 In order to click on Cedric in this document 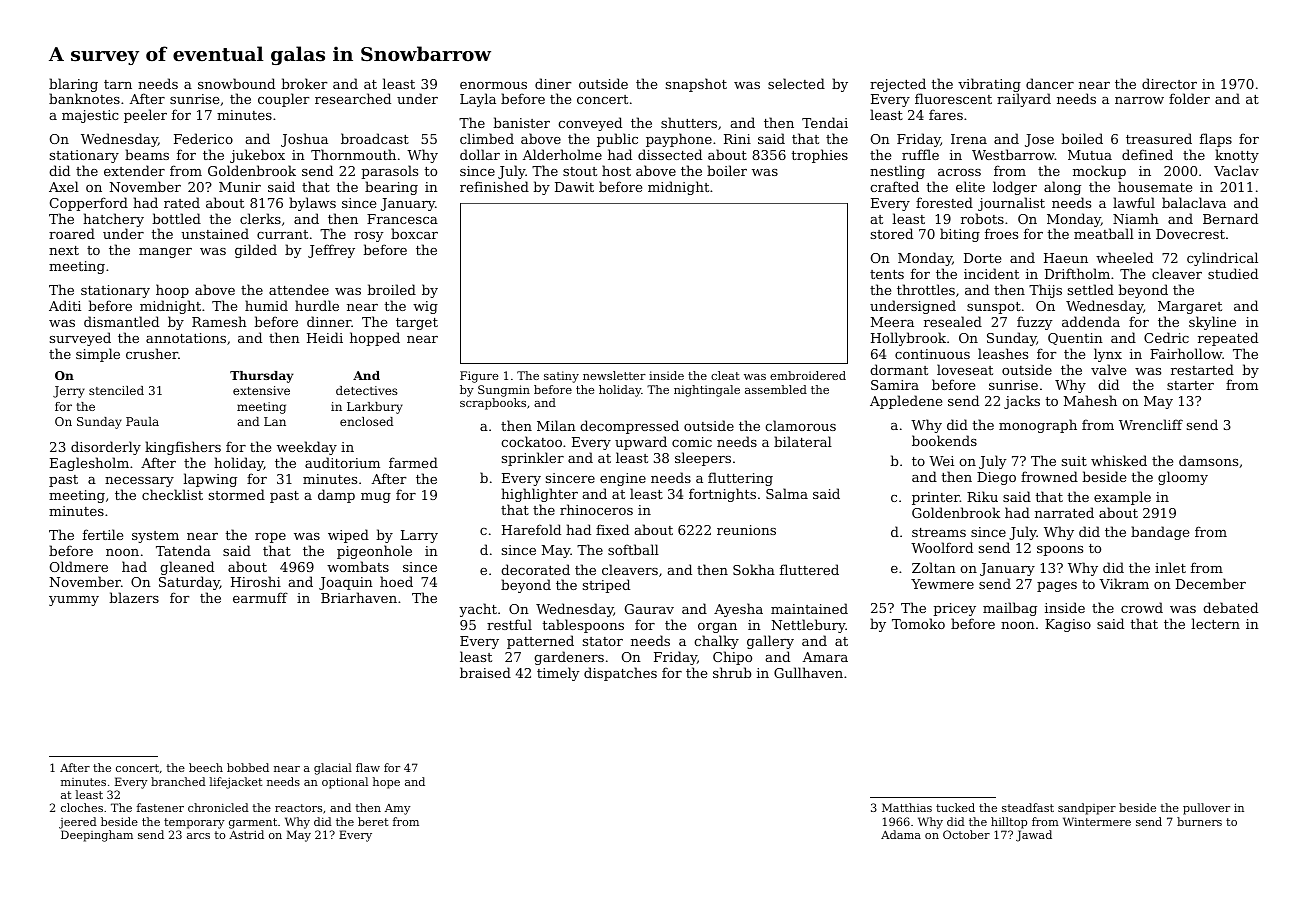, I will do `click(1166, 337)`.
